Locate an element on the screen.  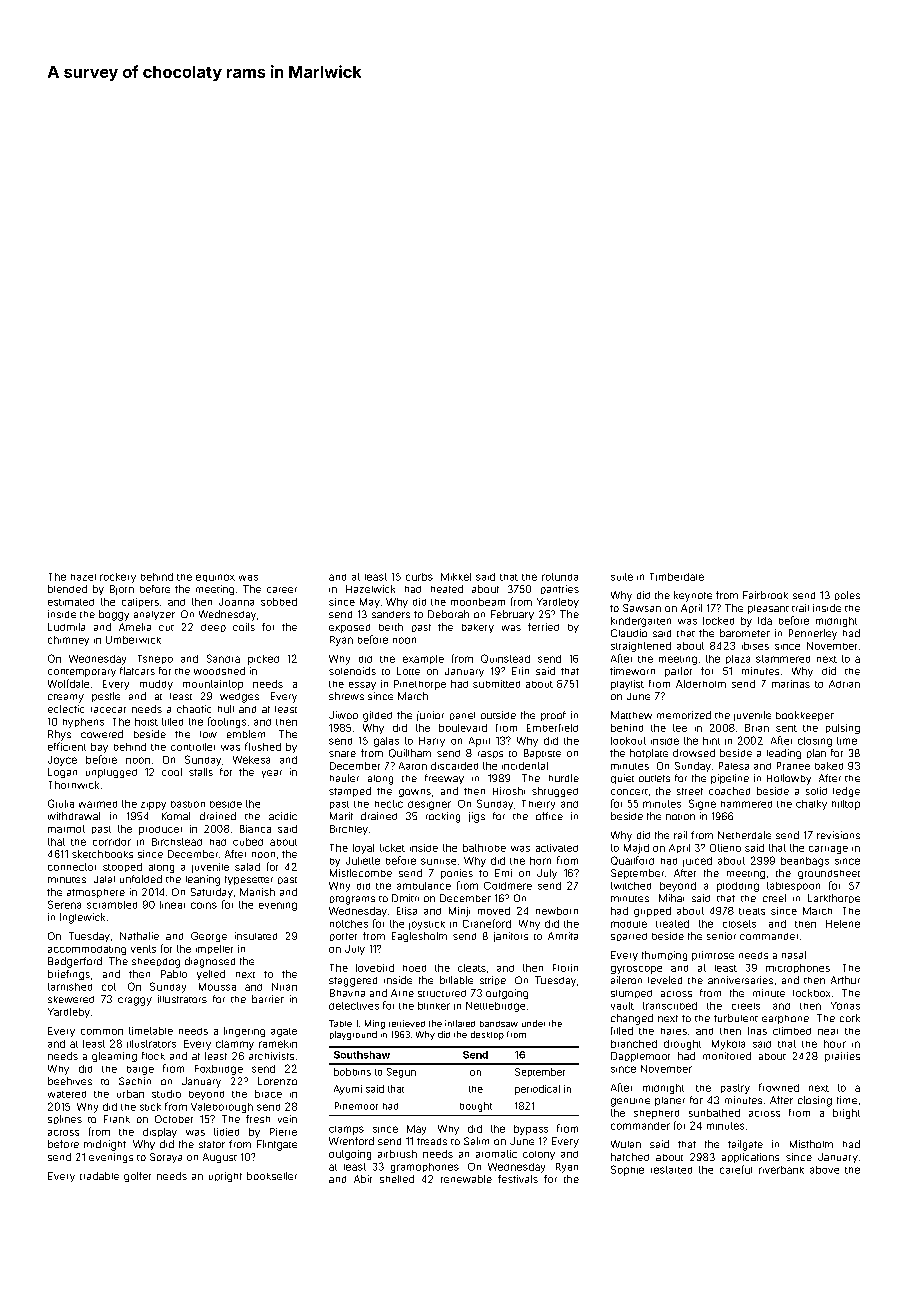
closets is located at coordinates (739, 924).
